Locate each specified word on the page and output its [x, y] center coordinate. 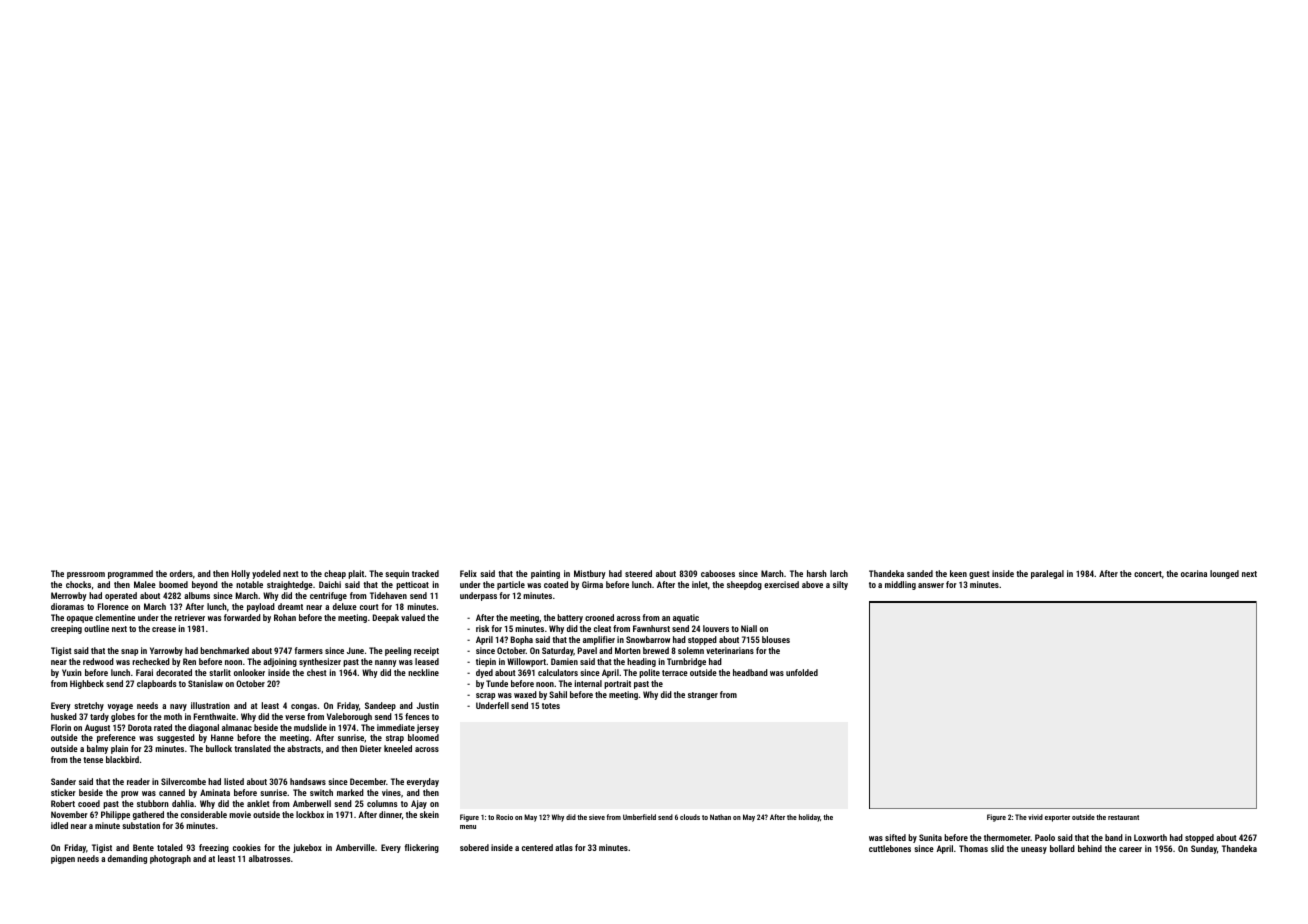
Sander [63, 781]
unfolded [802, 672]
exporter [1057, 818]
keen [958, 573]
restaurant [1123, 817]
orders [181, 573]
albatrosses [270, 858]
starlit [220, 672]
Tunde [497, 683]
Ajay [419, 804]
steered [638, 573]
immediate [396, 727]
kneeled [398, 748]
